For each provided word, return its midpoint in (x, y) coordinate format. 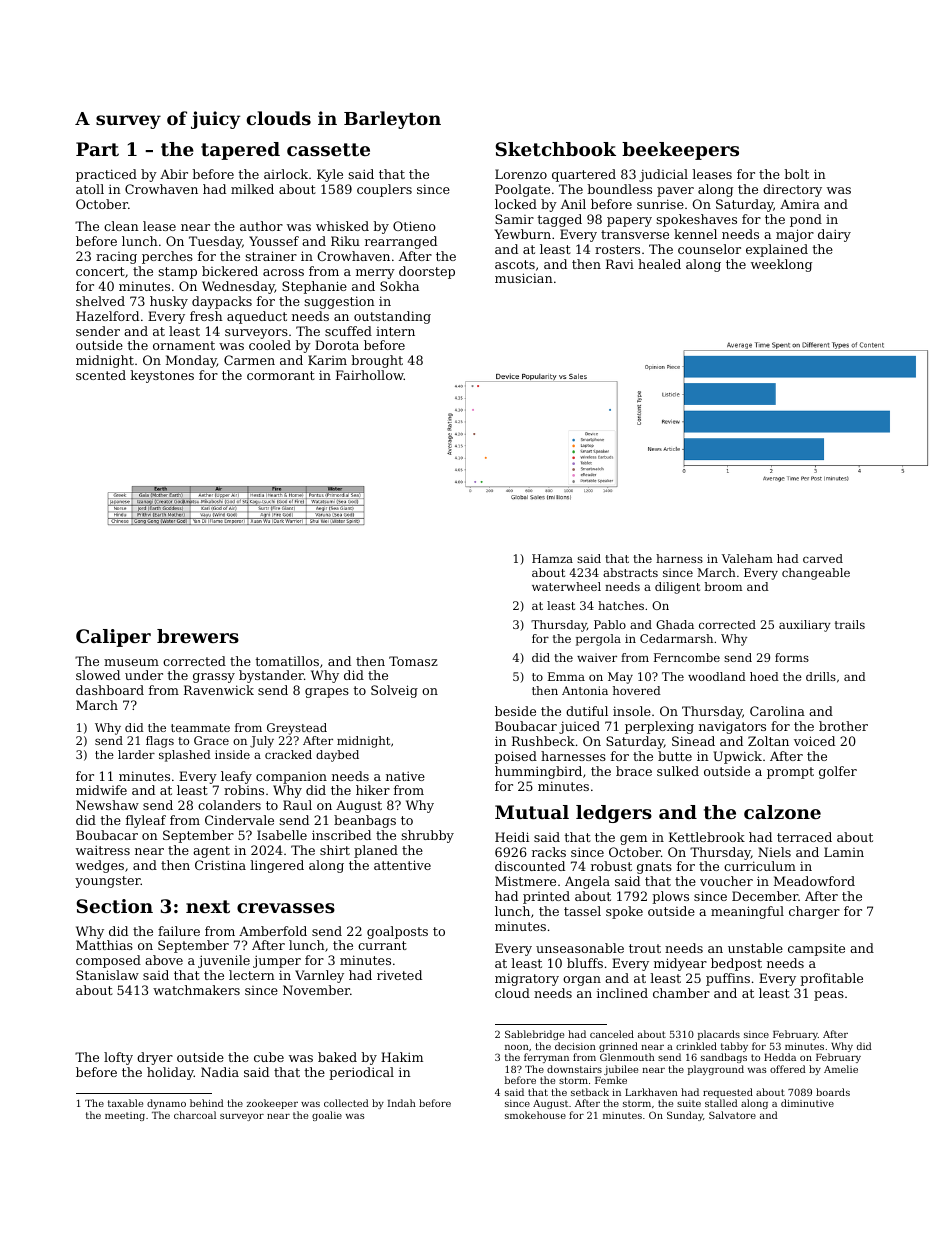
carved (823, 558)
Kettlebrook (707, 837)
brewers (198, 636)
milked (252, 189)
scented (101, 375)
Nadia (220, 1072)
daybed (337, 756)
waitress (103, 850)
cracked (288, 754)
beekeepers (680, 151)
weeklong (781, 265)
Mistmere (525, 881)
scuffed (348, 331)
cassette (328, 149)
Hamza (552, 558)
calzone (782, 812)
